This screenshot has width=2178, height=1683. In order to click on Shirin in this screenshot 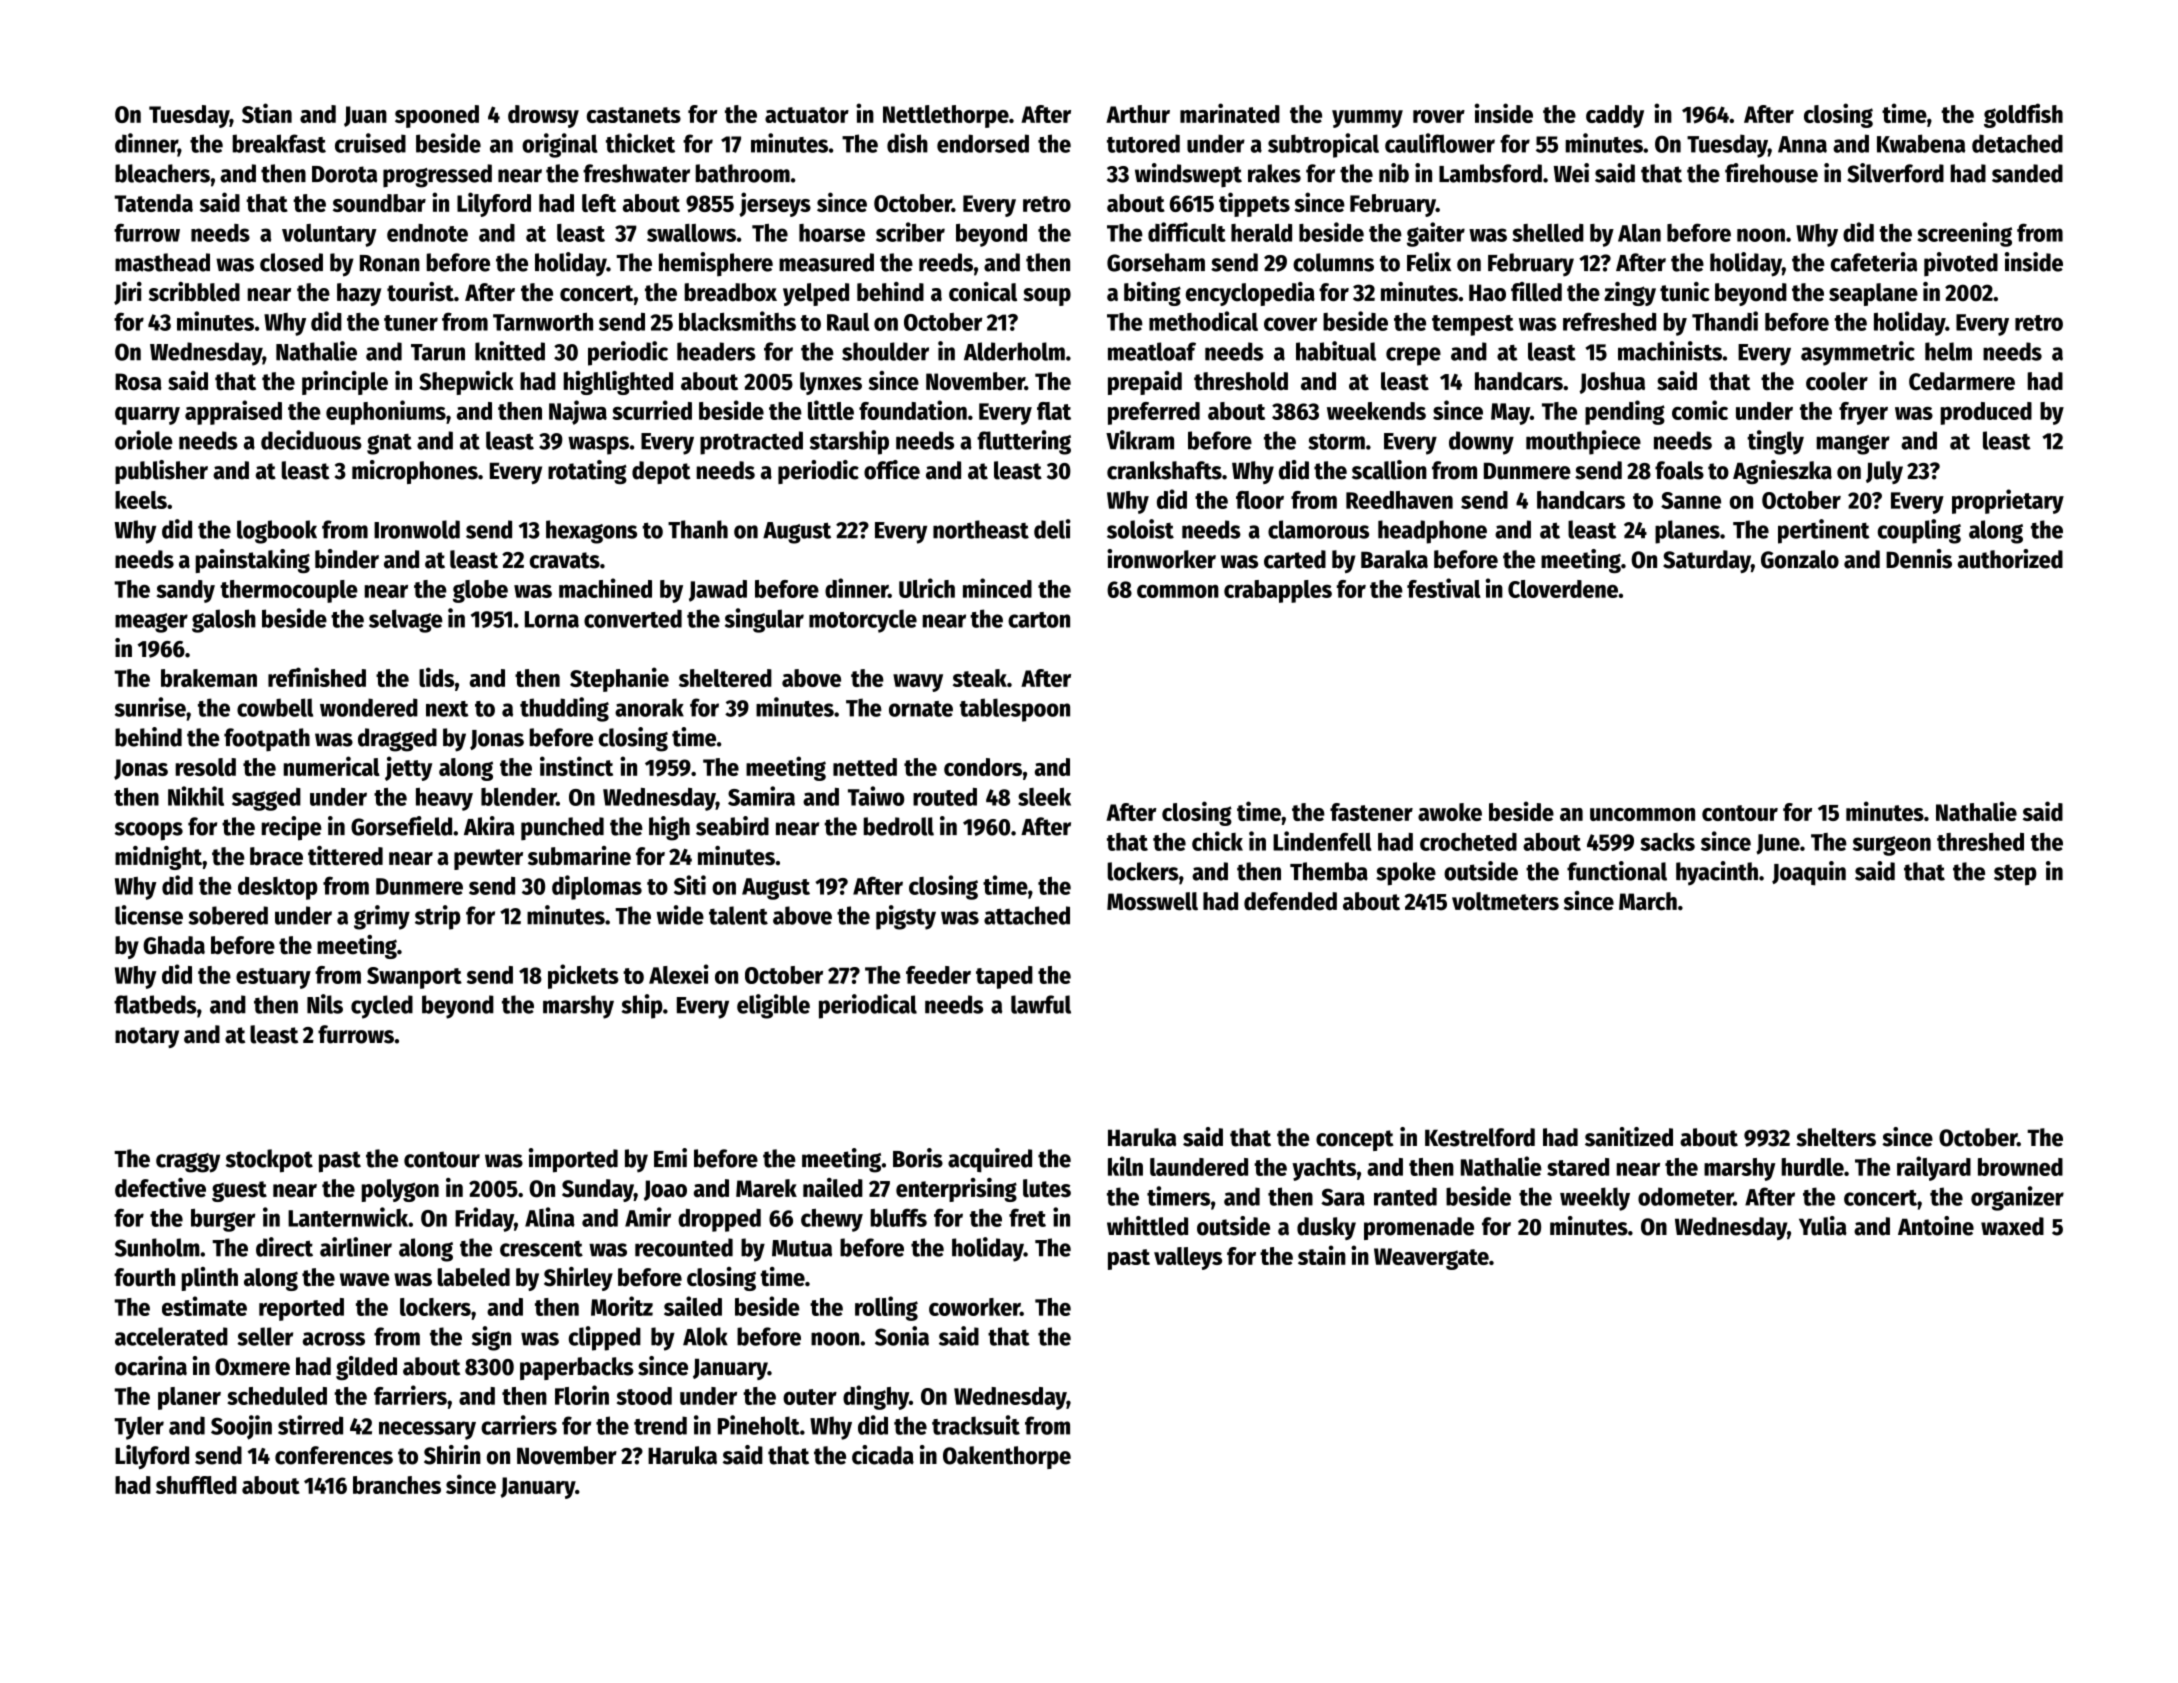, I will do `click(452, 1455)`.
